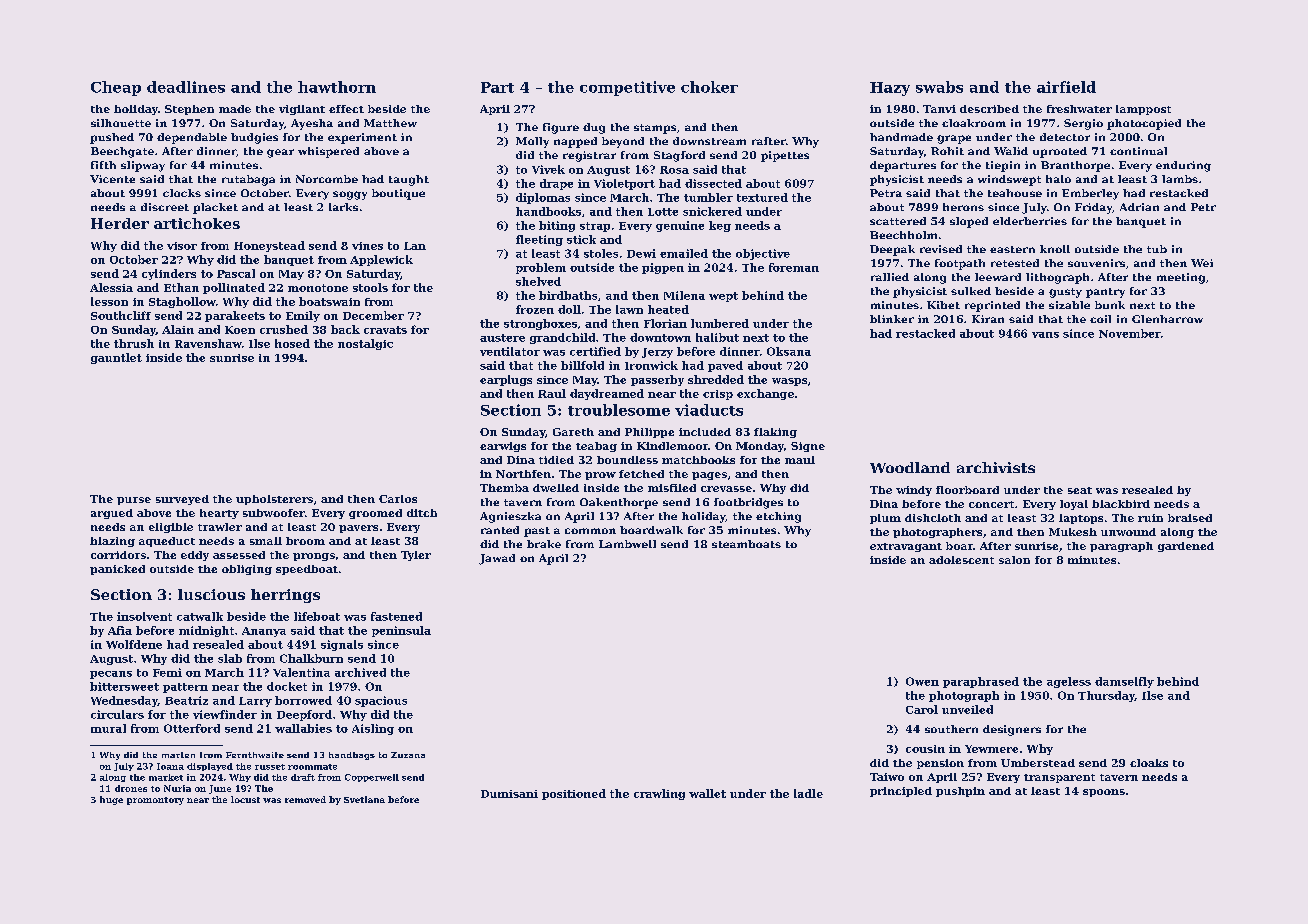  Describe the element at coordinates (641, 474) in the page. I see `fetched` at that location.
